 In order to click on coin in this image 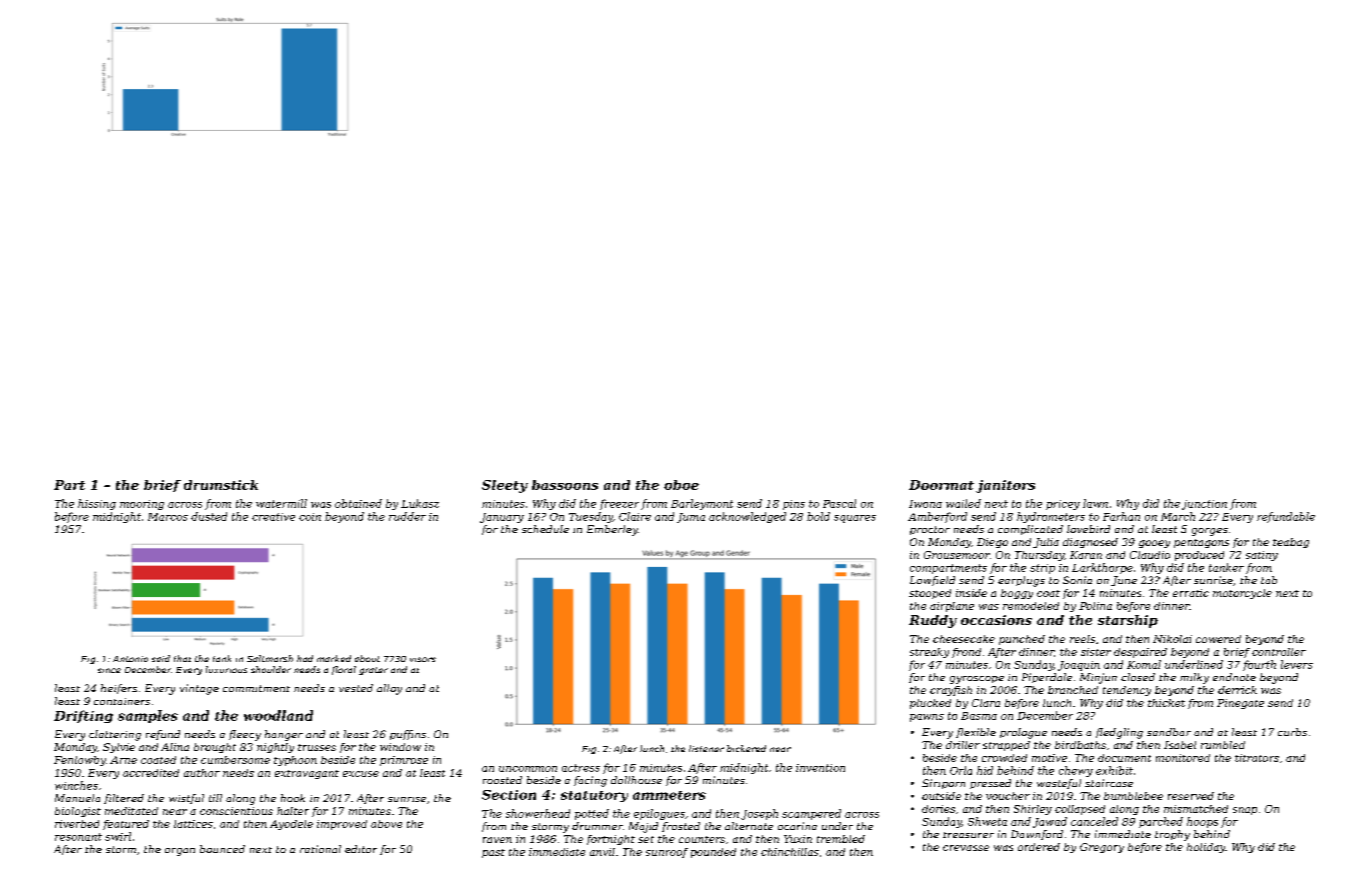, I will do `click(310, 517)`.
